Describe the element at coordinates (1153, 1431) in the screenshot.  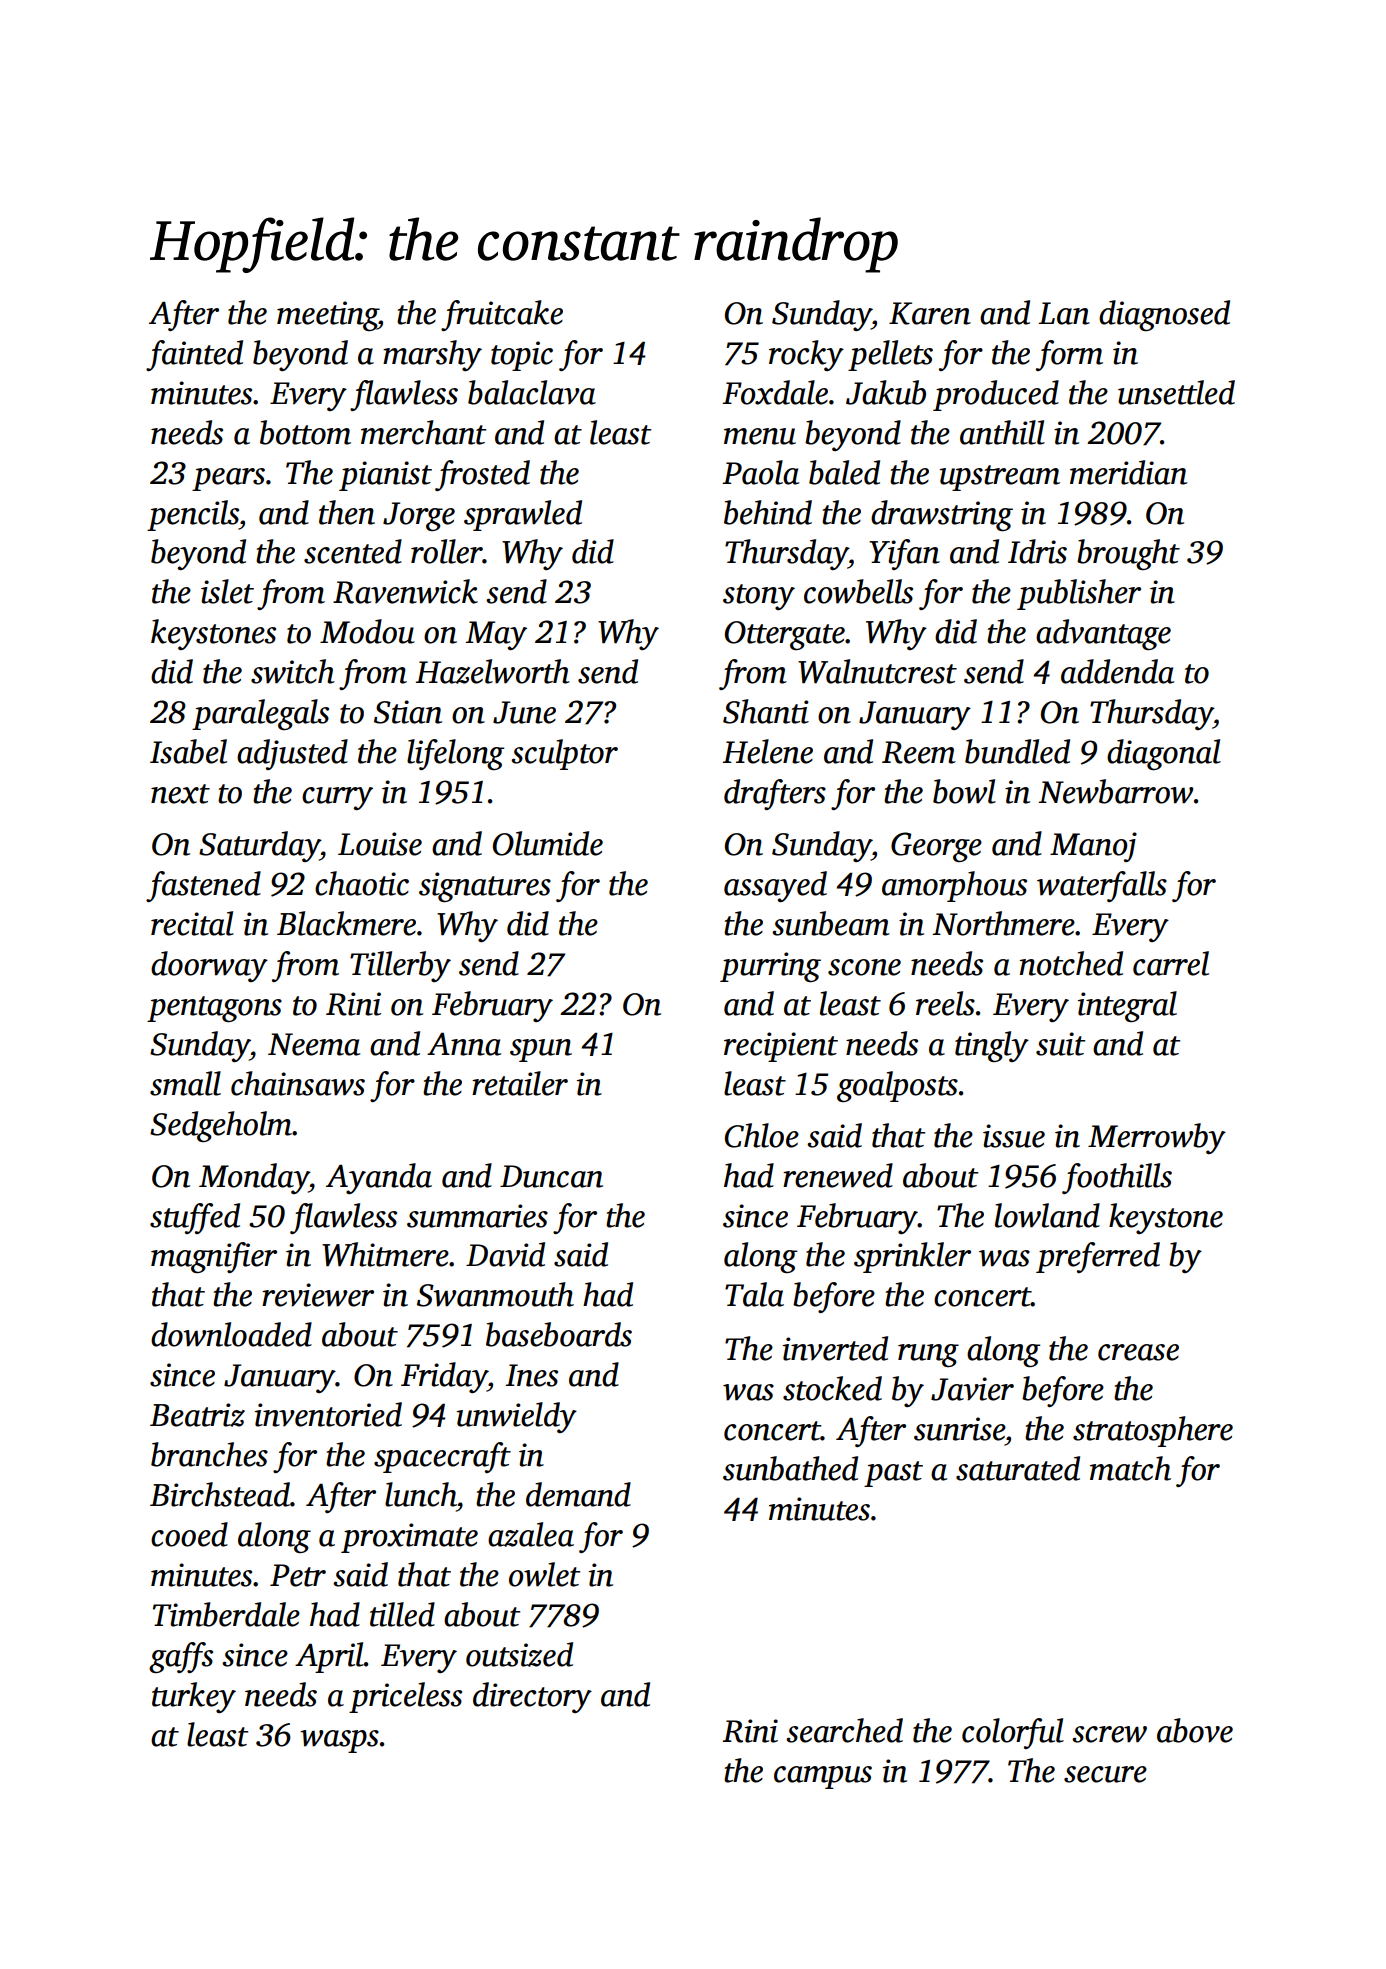
I see `stratosphere` at that location.
